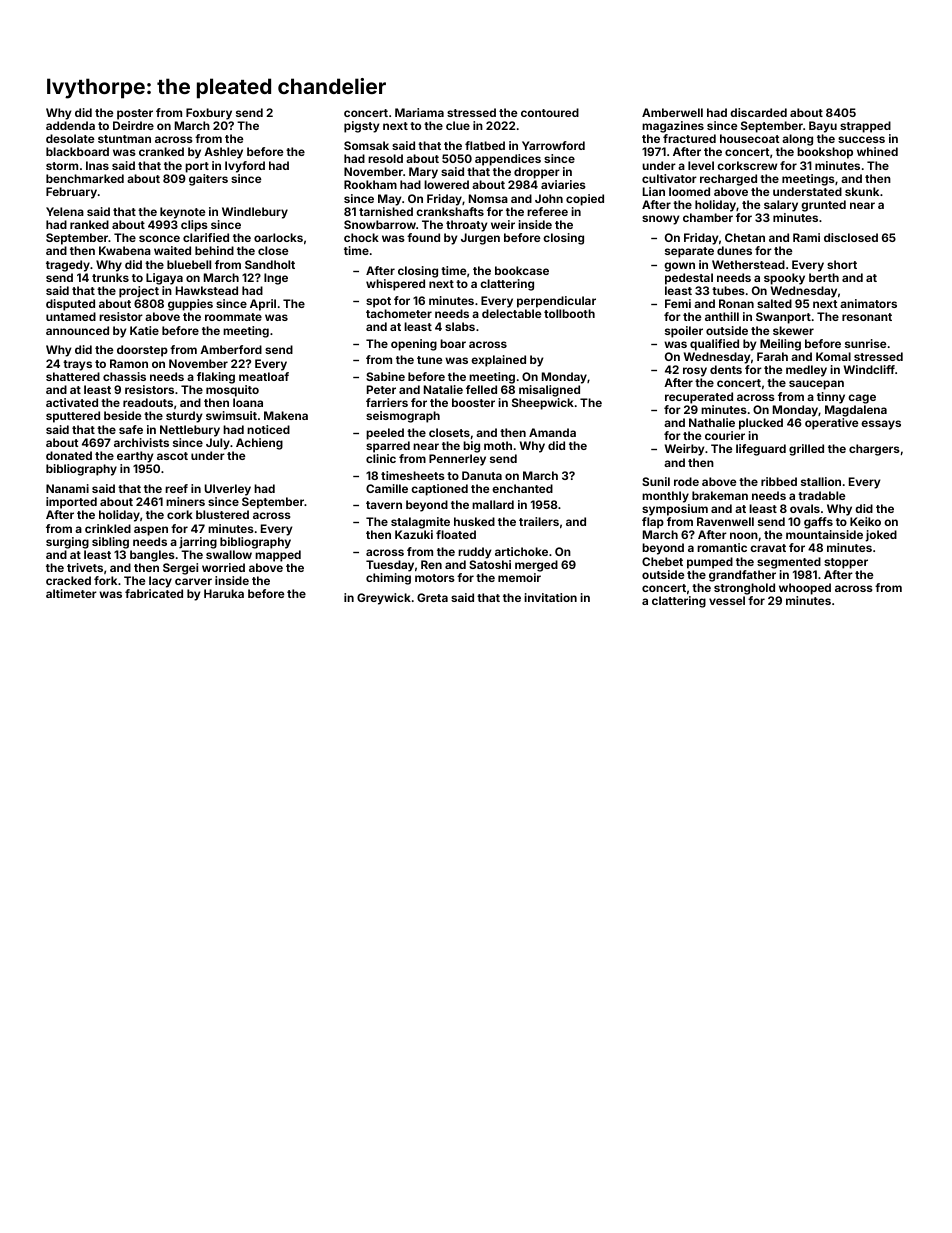 This image has height=1233, width=952. Describe the element at coordinates (97, 165) in the image. I see `Inas` at that location.
